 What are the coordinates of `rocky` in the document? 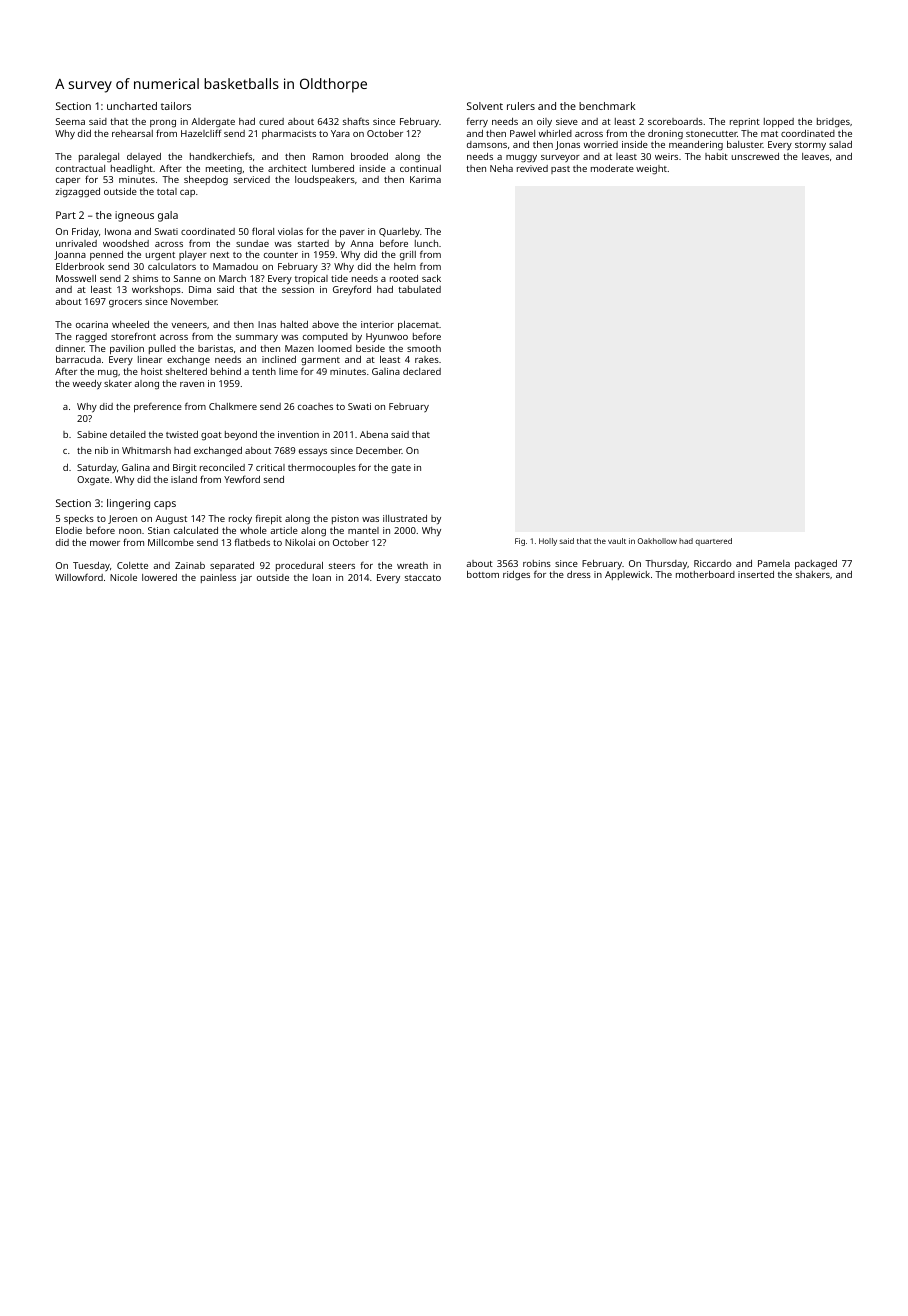 It's located at (240, 519).
